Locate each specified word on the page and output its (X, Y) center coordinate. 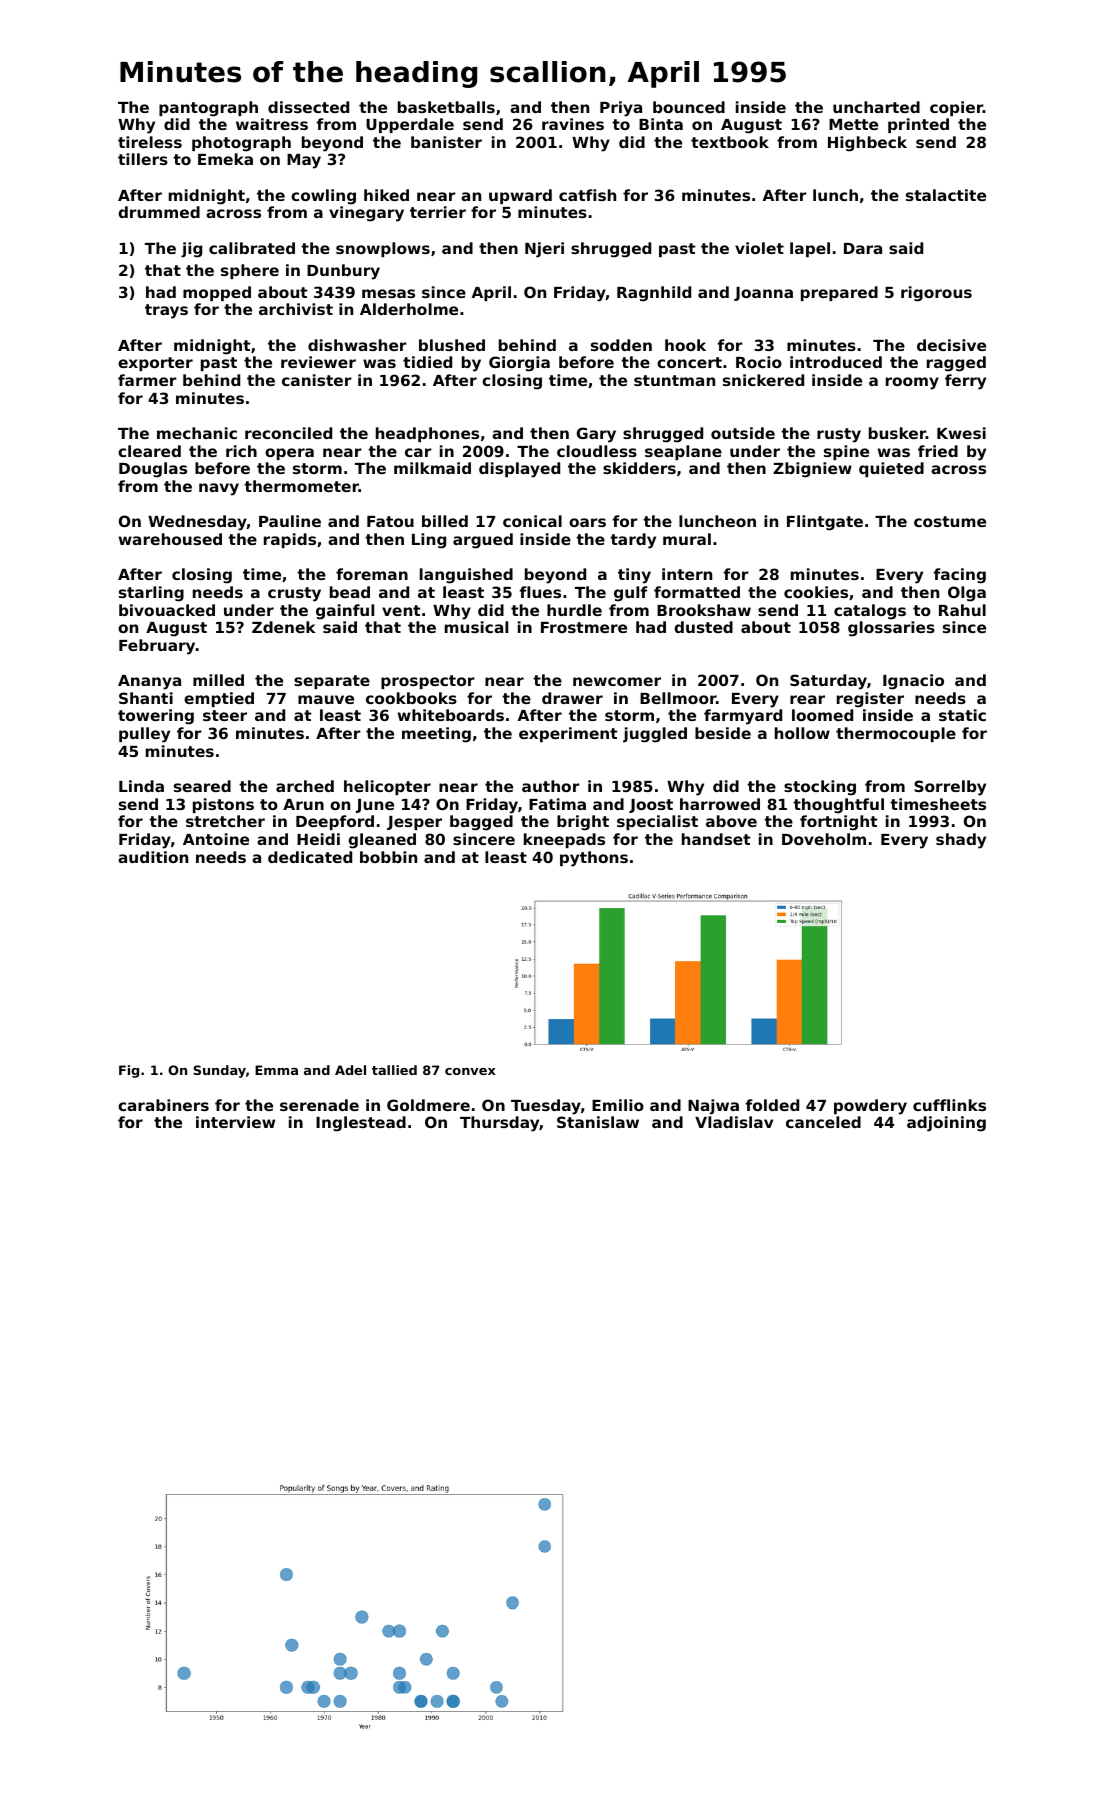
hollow (802, 733)
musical (476, 627)
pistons (223, 805)
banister (446, 142)
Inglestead (361, 1124)
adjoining (946, 1124)
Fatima (557, 804)
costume (950, 521)
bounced (689, 107)
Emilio (618, 1105)
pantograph (208, 109)
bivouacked (167, 610)
